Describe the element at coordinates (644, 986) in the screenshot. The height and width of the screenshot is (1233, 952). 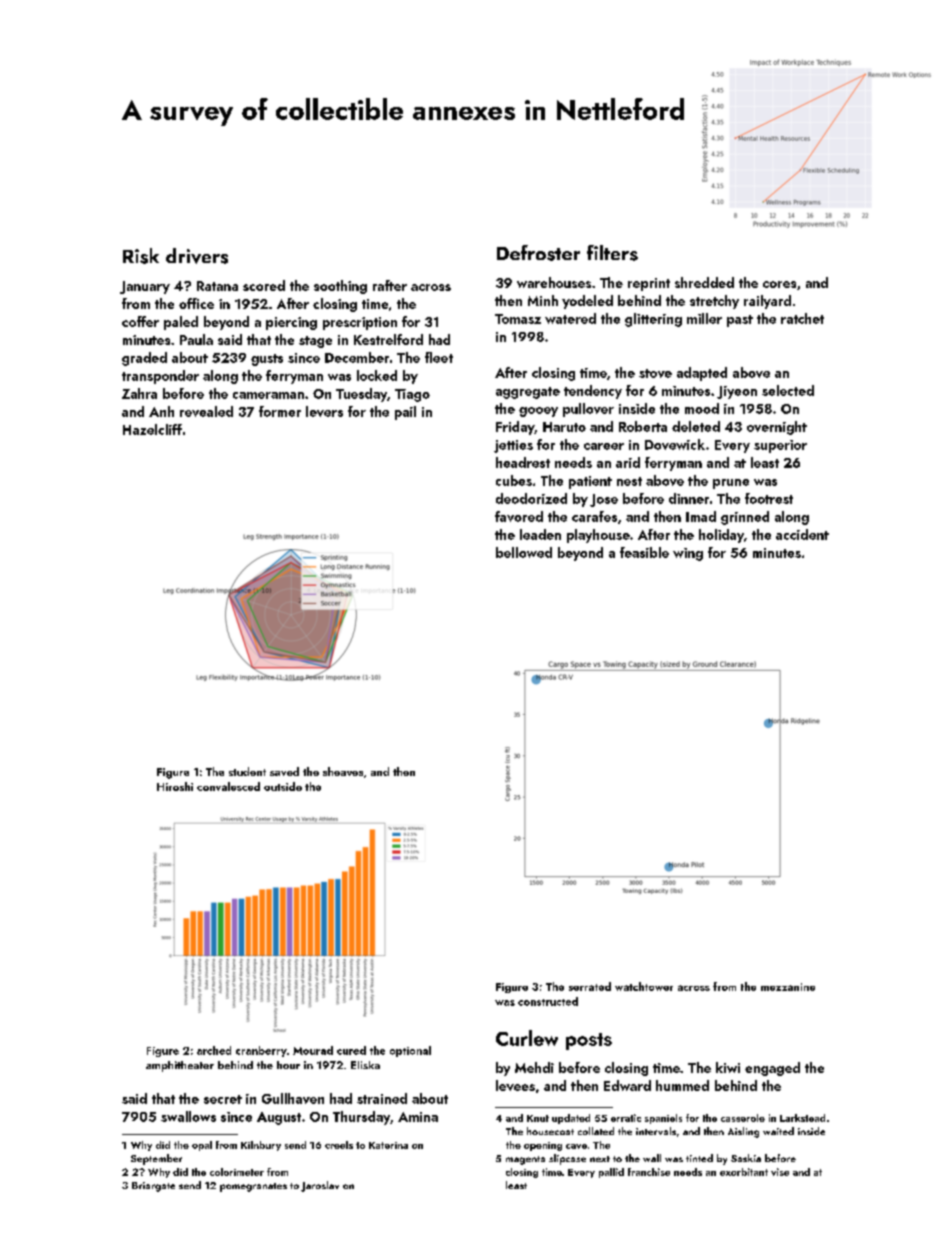
I see `watchtower` at that location.
